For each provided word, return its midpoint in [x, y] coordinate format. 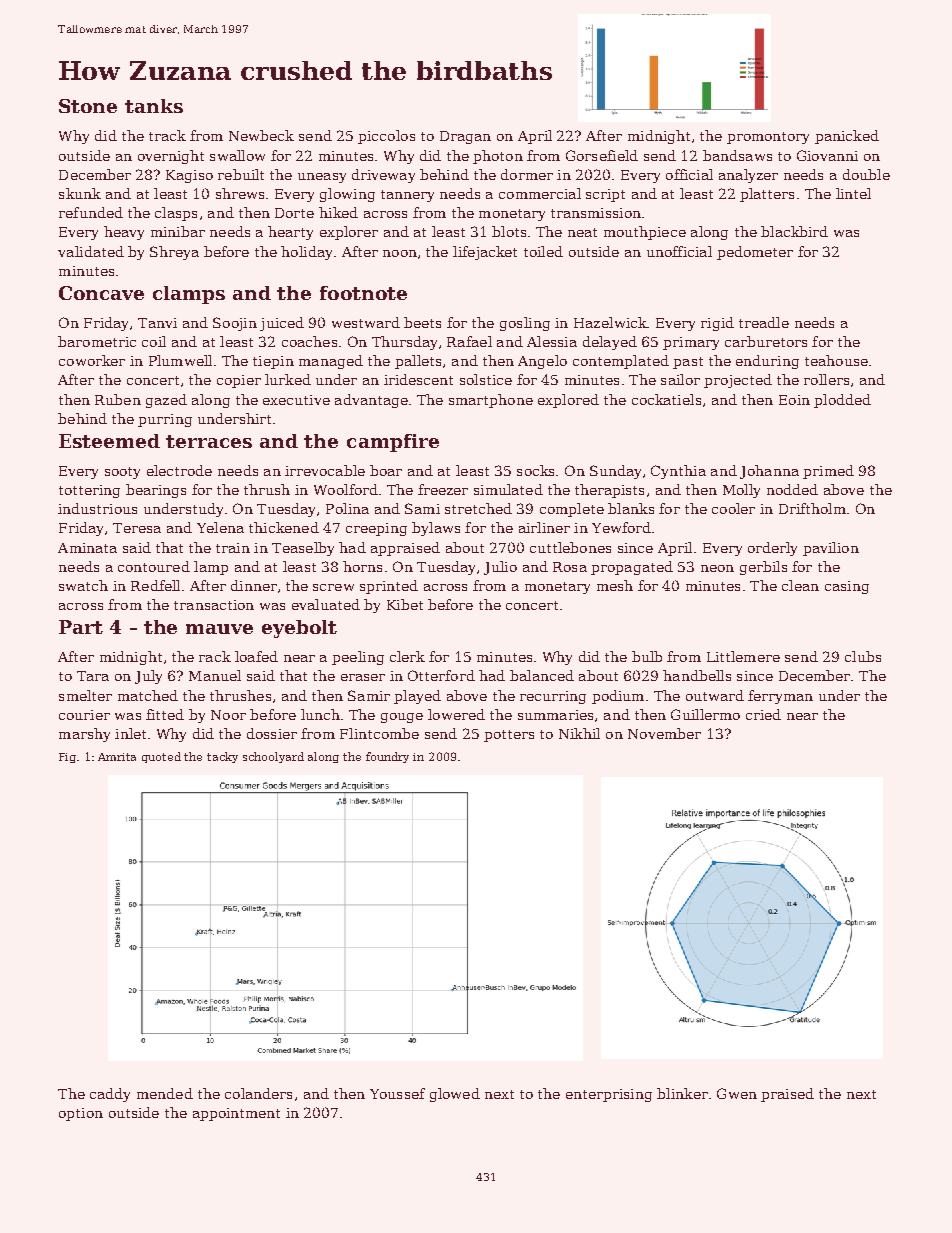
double [866, 174]
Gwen [737, 1093]
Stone [88, 106]
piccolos [386, 137]
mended [165, 1093]
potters [509, 736]
